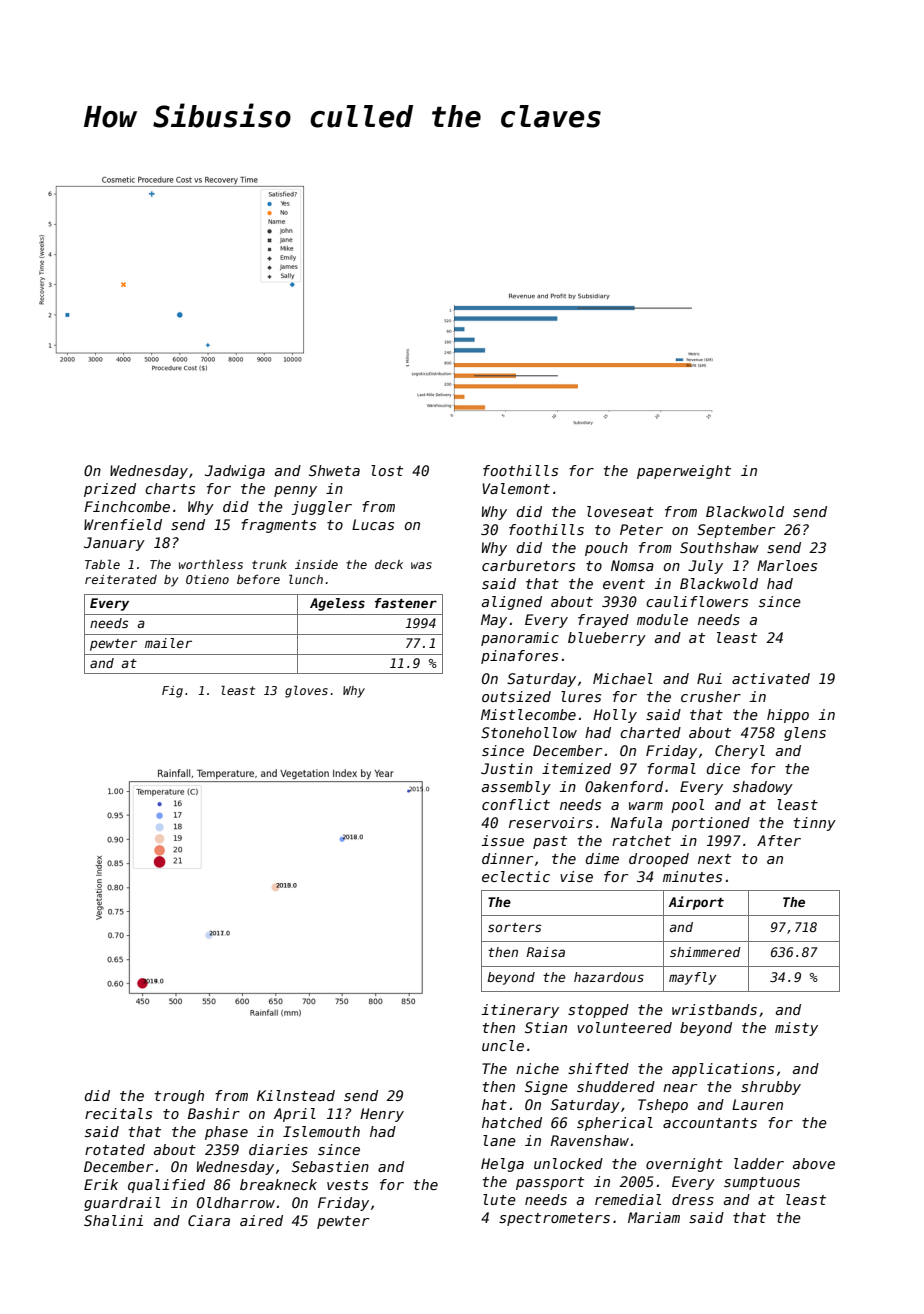  Describe the element at coordinates (179, 1097) in the image. I see `trough` at that location.
